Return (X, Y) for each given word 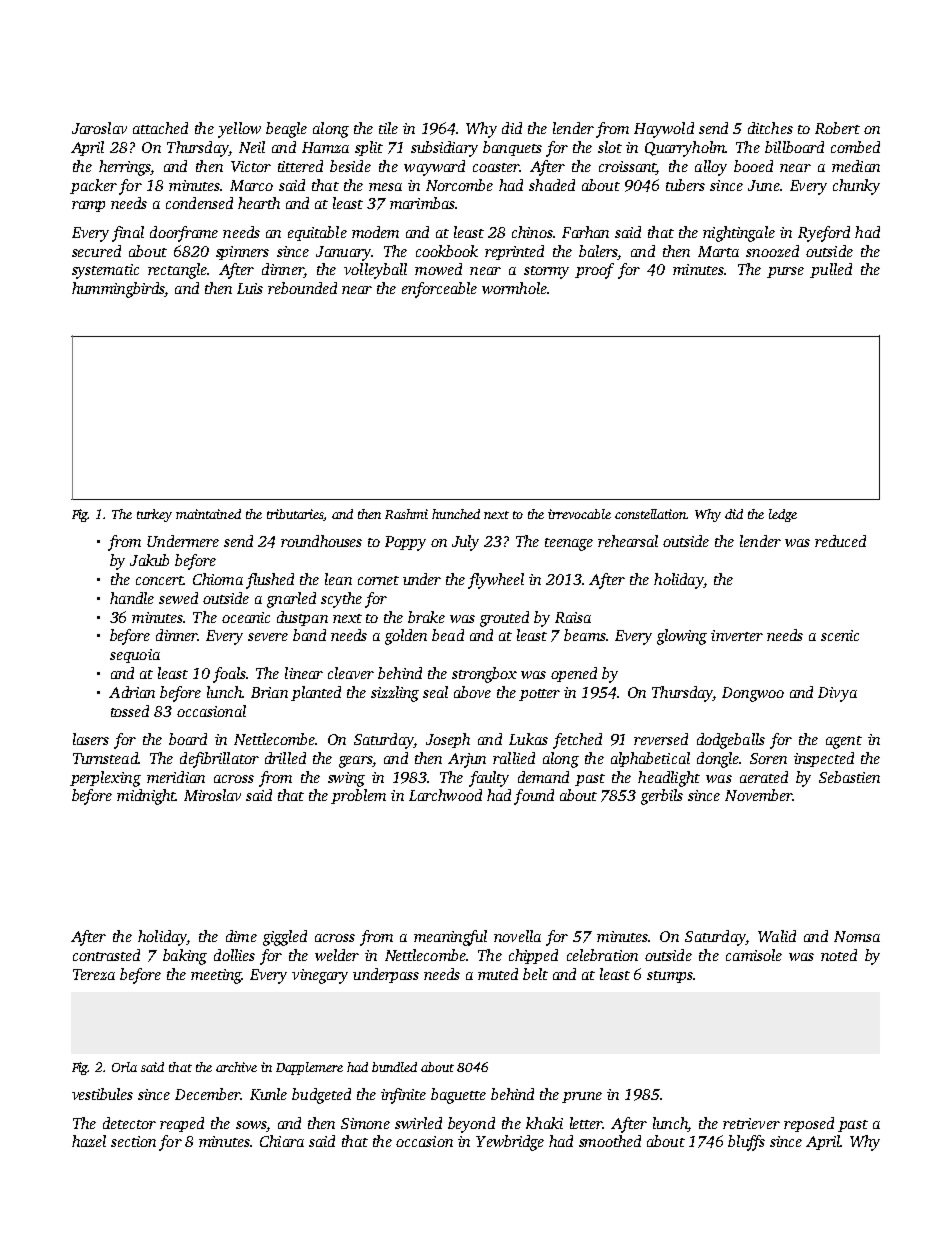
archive (236, 1067)
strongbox (484, 675)
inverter (737, 635)
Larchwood (445, 795)
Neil (252, 147)
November (759, 795)
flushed (270, 581)
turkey (154, 515)
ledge (783, 515)
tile (388, 128)
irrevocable (579, 514)
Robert (837, 128)
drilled (285, 758)
